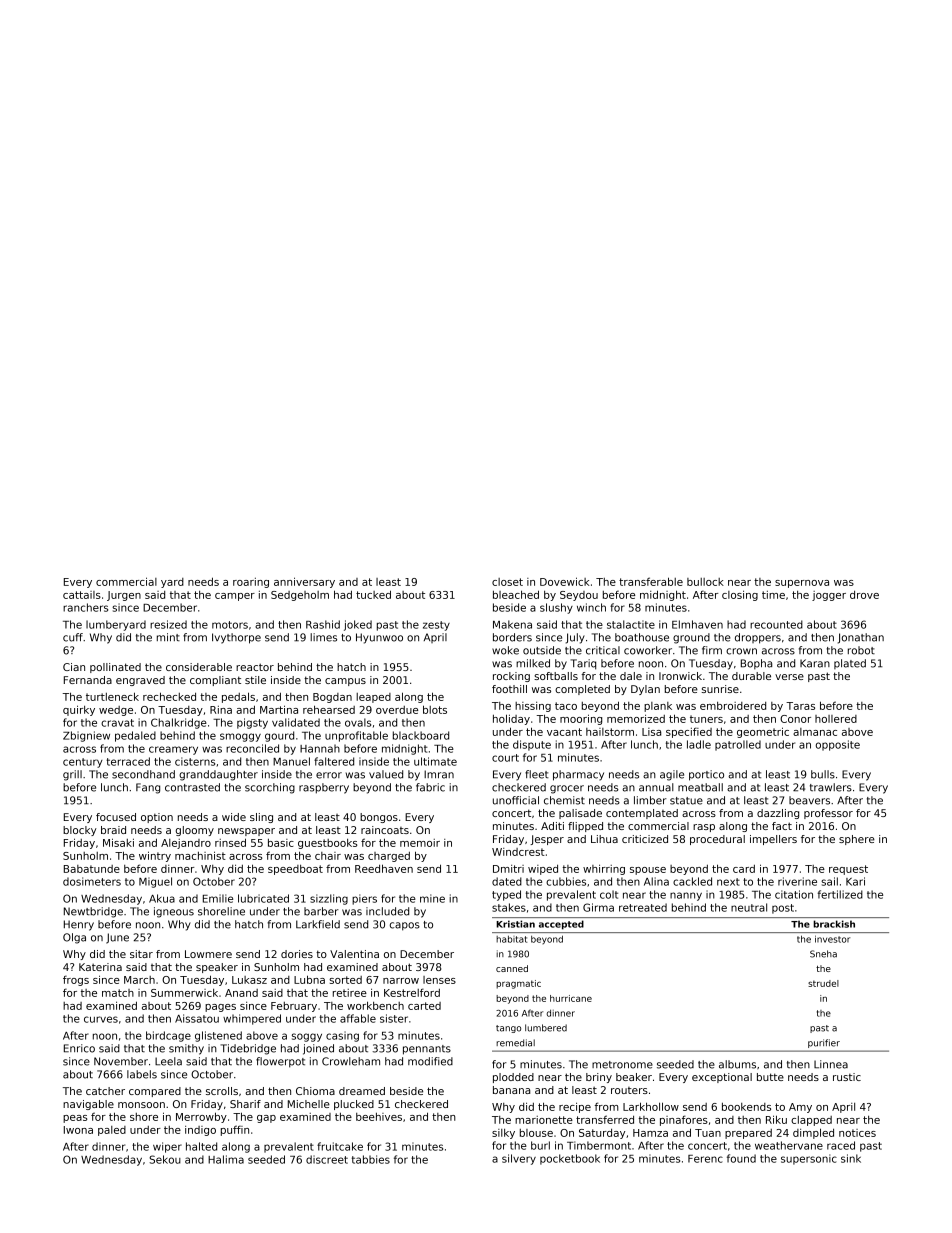 The height and width of the image is (1233, 952). I want to click on strudel, so click(823, 983).
